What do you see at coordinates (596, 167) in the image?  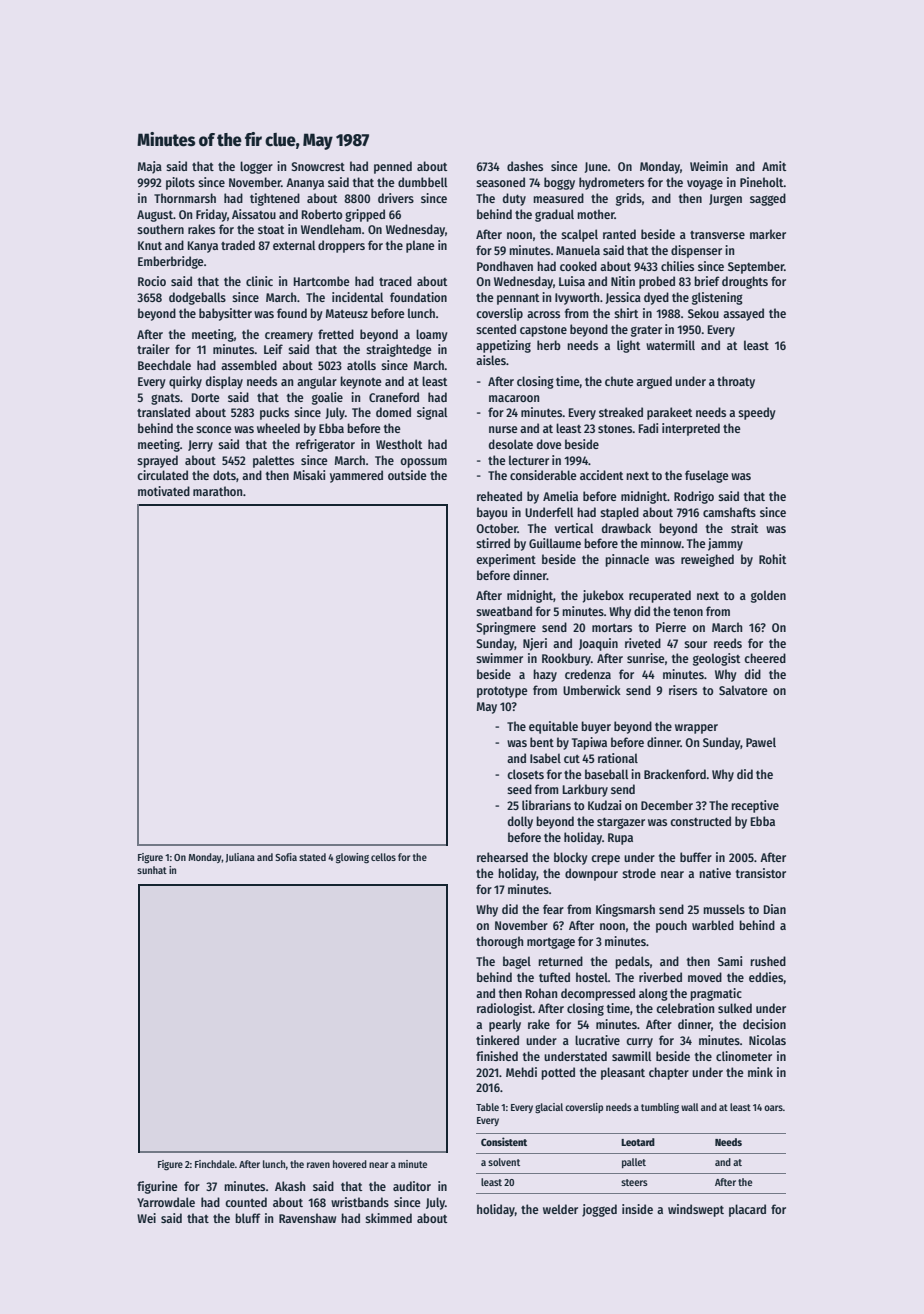 I see `June` at bounding box center [596, 167].
